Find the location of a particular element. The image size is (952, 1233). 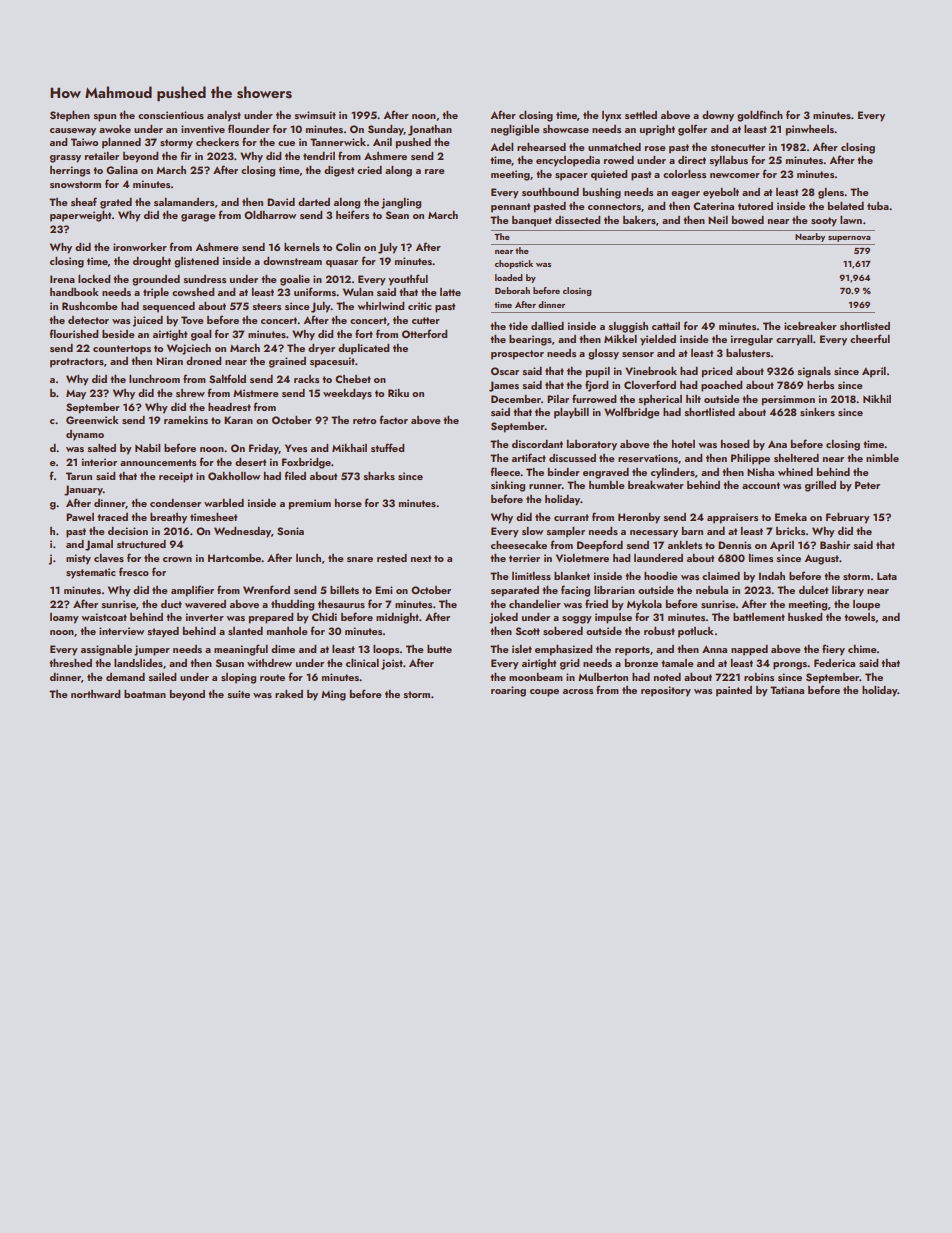

Nisha is located at coordinates (760, 472).
